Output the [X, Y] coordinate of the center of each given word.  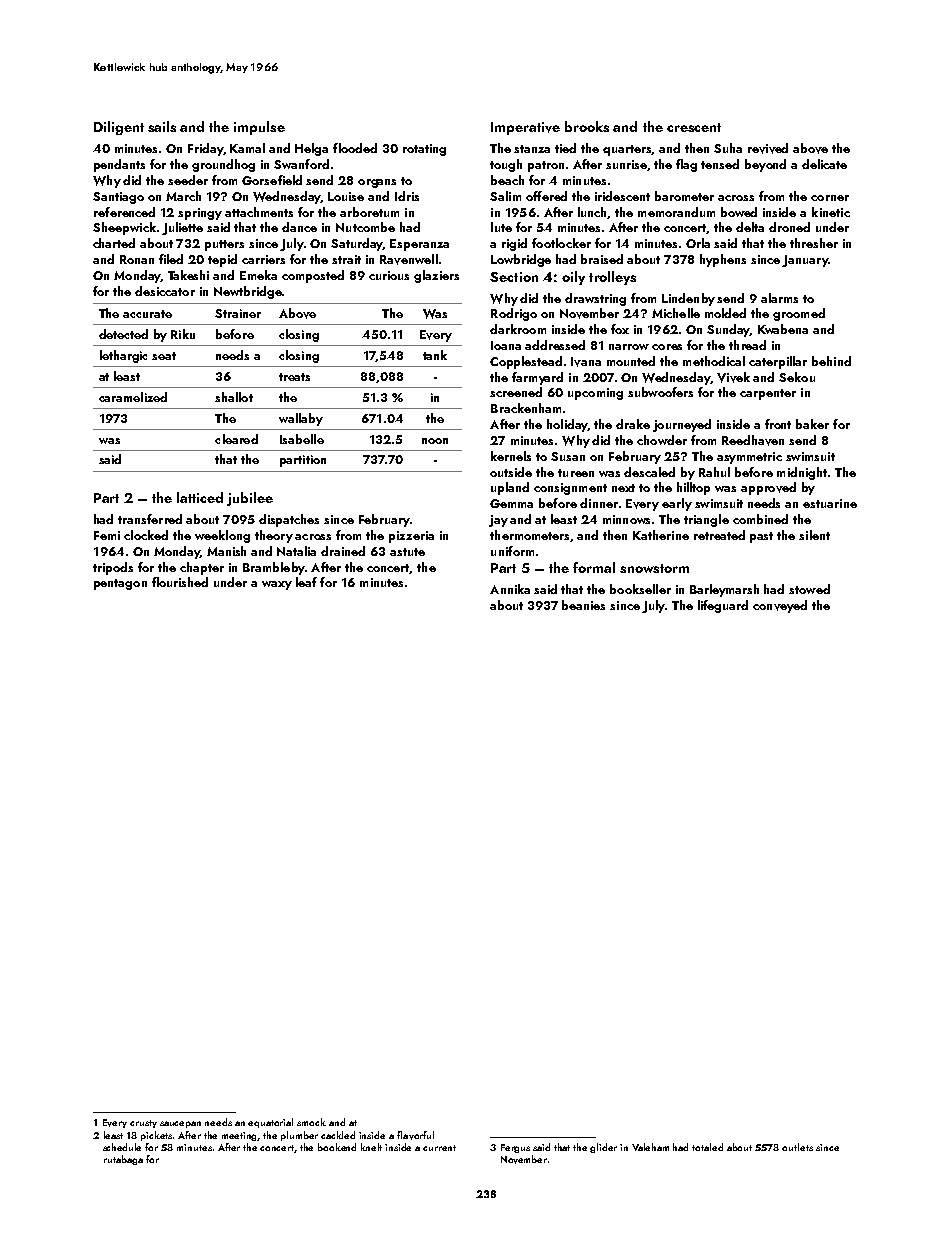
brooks [587, 126]
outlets [797, 1147]
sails [162, 126]
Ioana [506, 345]
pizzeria [411, 537]
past [761, 537]
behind [831, 361]
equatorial [270, 1123]
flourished [180, 582]
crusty [143, 1124]
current [439, 1148]
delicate [824, 164]
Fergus [515, 1148]
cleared [236, 439]
